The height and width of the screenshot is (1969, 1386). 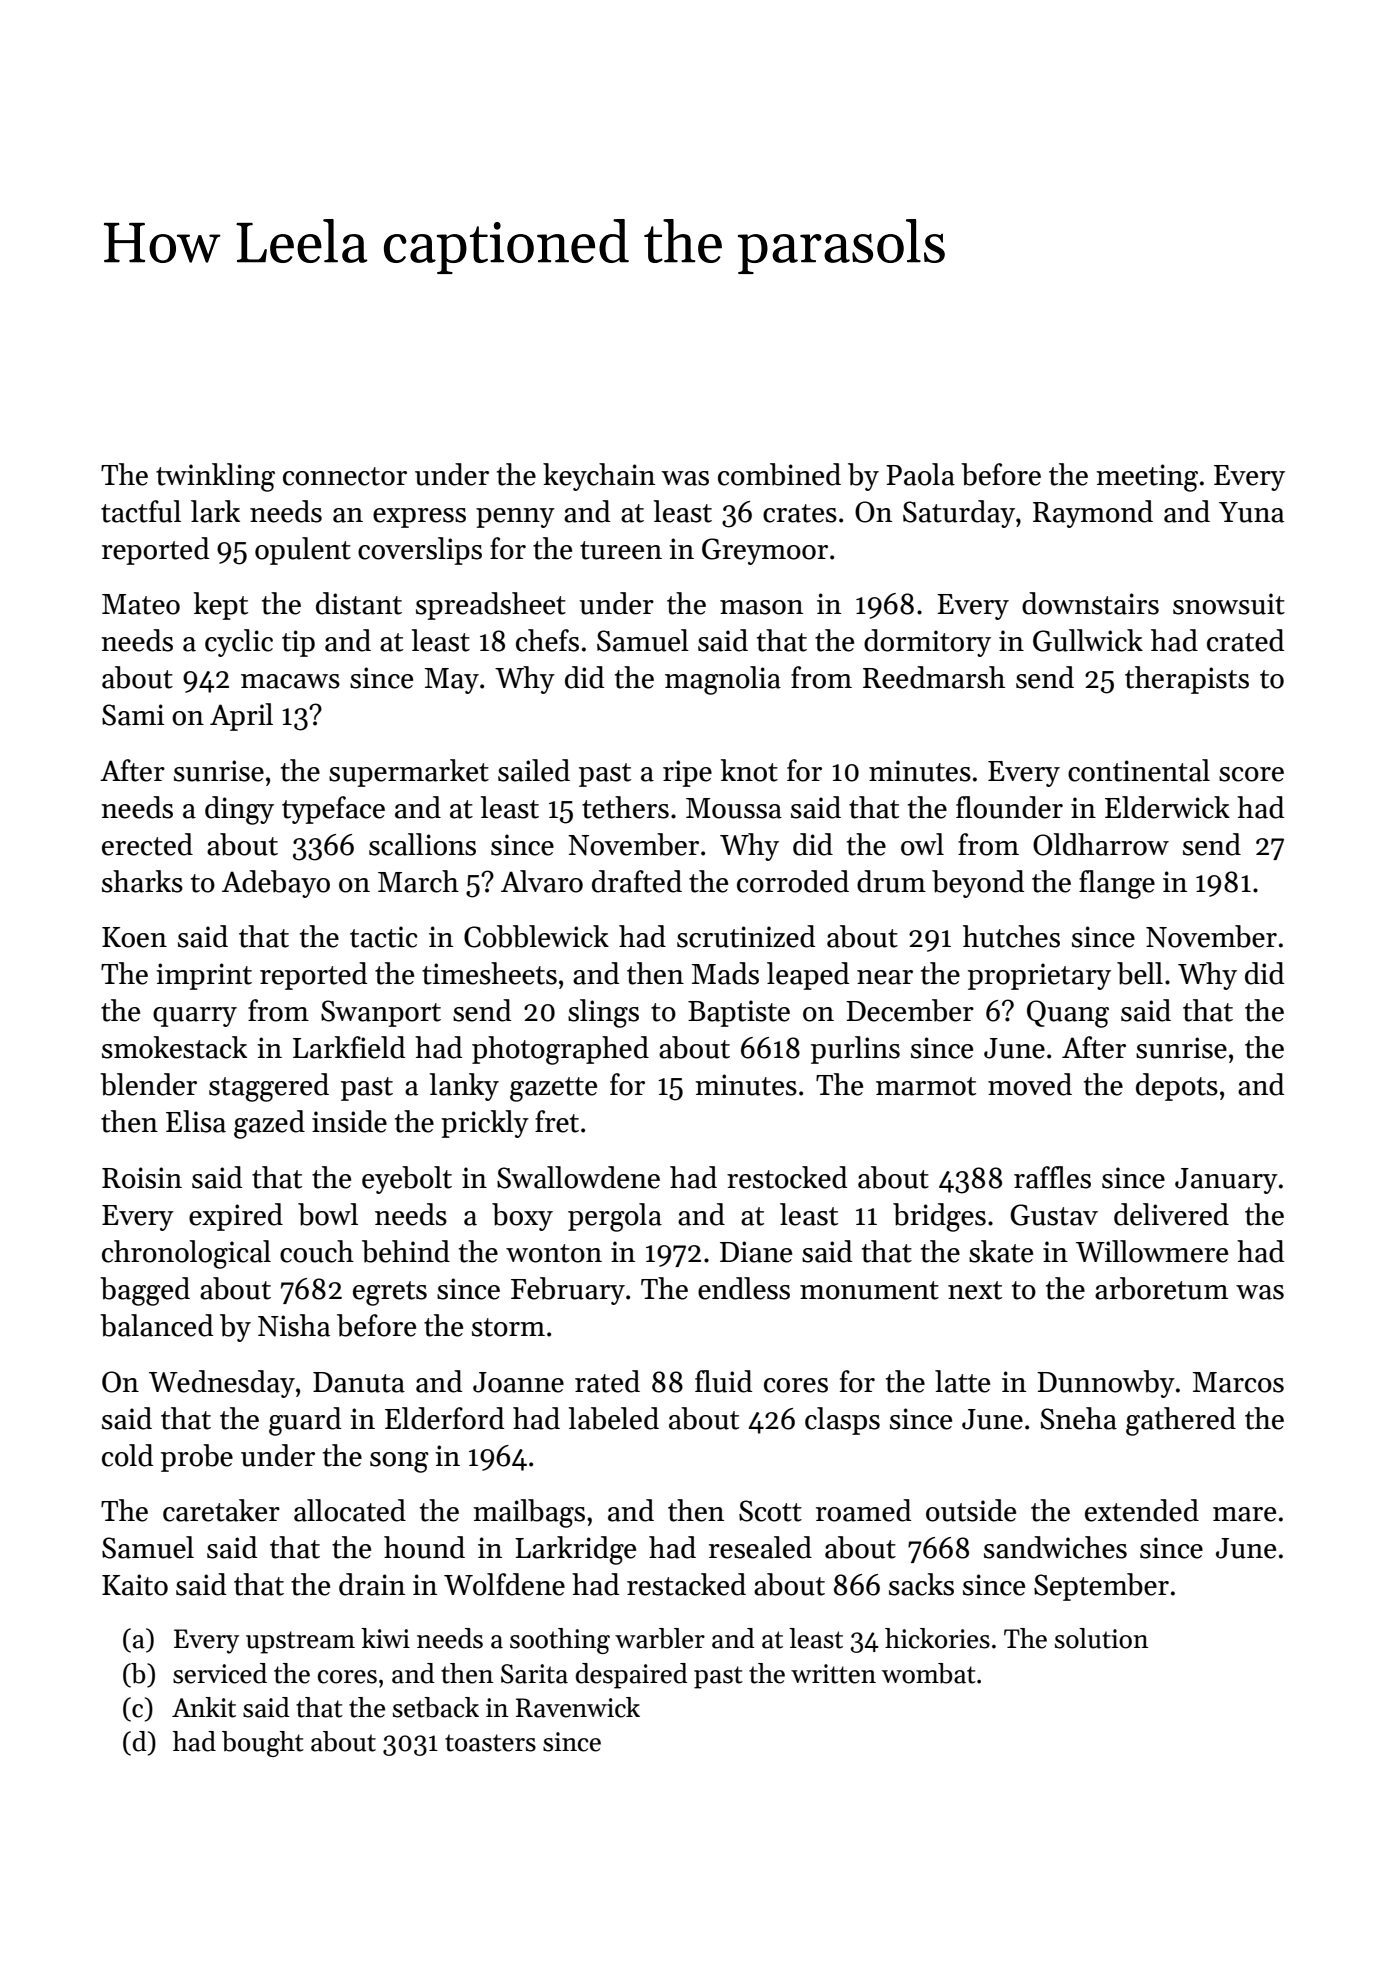 I want to click on mare, so click(x=1244, y=1514).
